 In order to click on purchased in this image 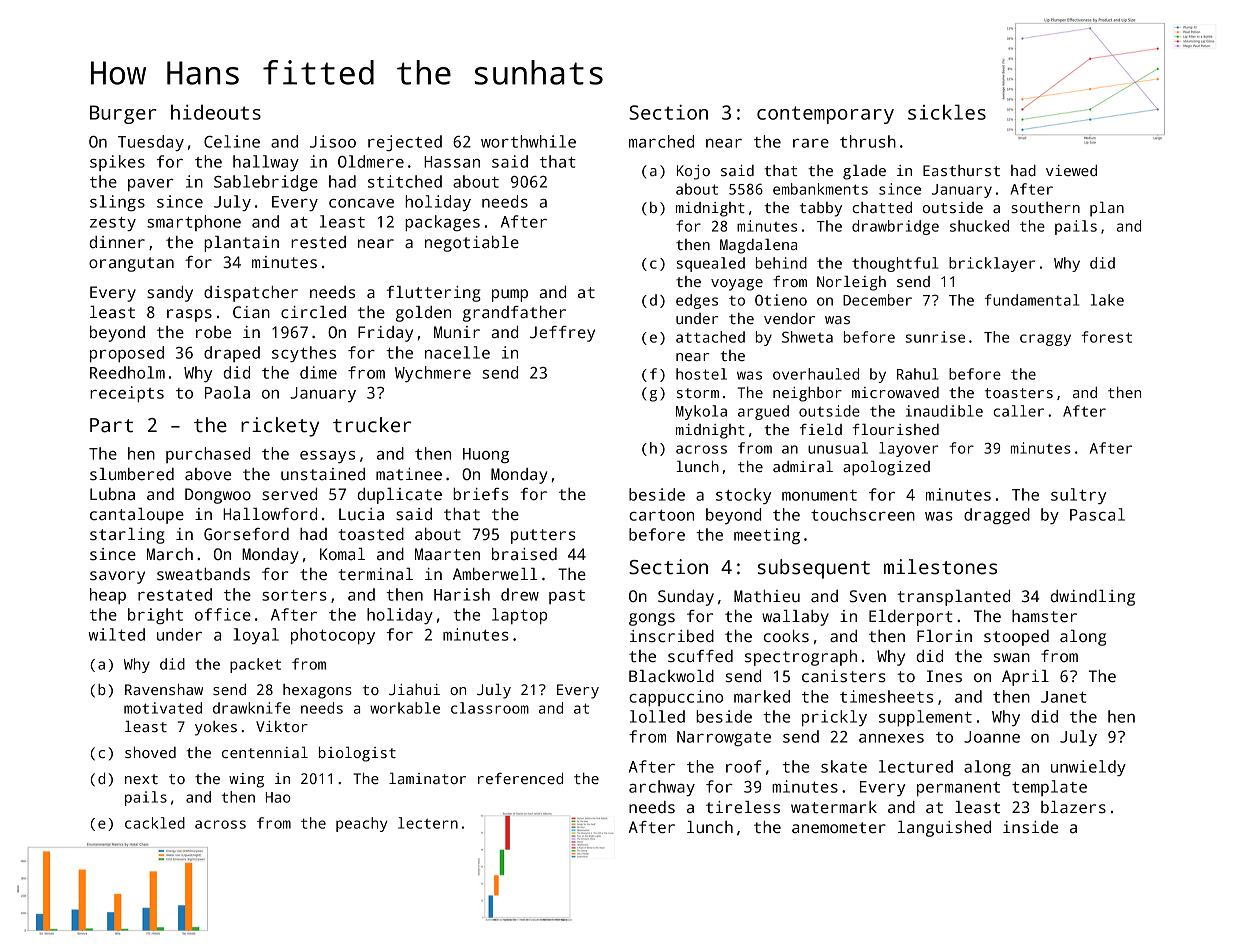, I will do `click(208, 455)`.
